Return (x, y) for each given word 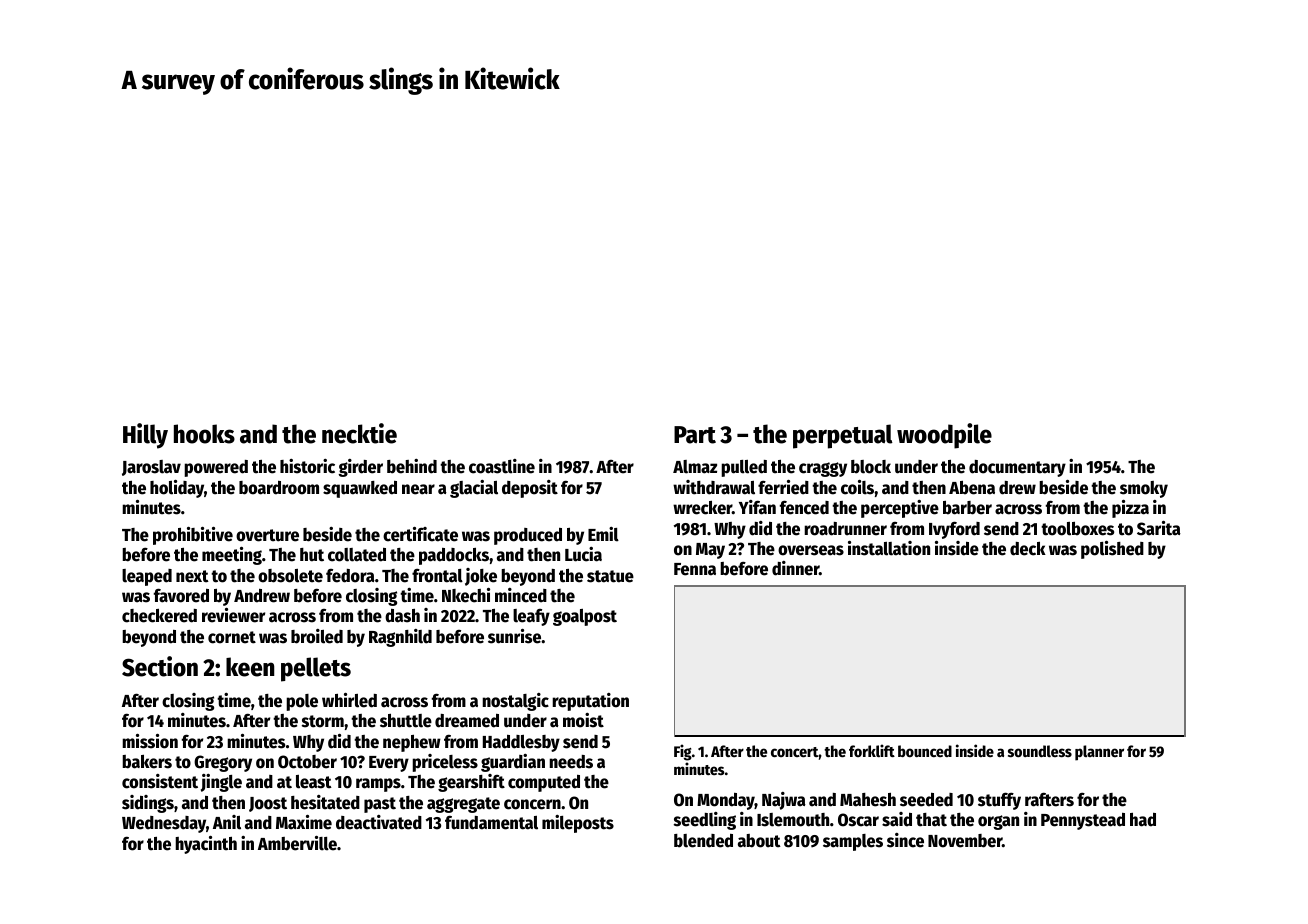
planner (1099, 753)
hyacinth (206, 845)
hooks (204, 434)
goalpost (585, 617)
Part (695, 435)
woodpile (944, 436)
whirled (349, 700)
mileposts (578, 824)
